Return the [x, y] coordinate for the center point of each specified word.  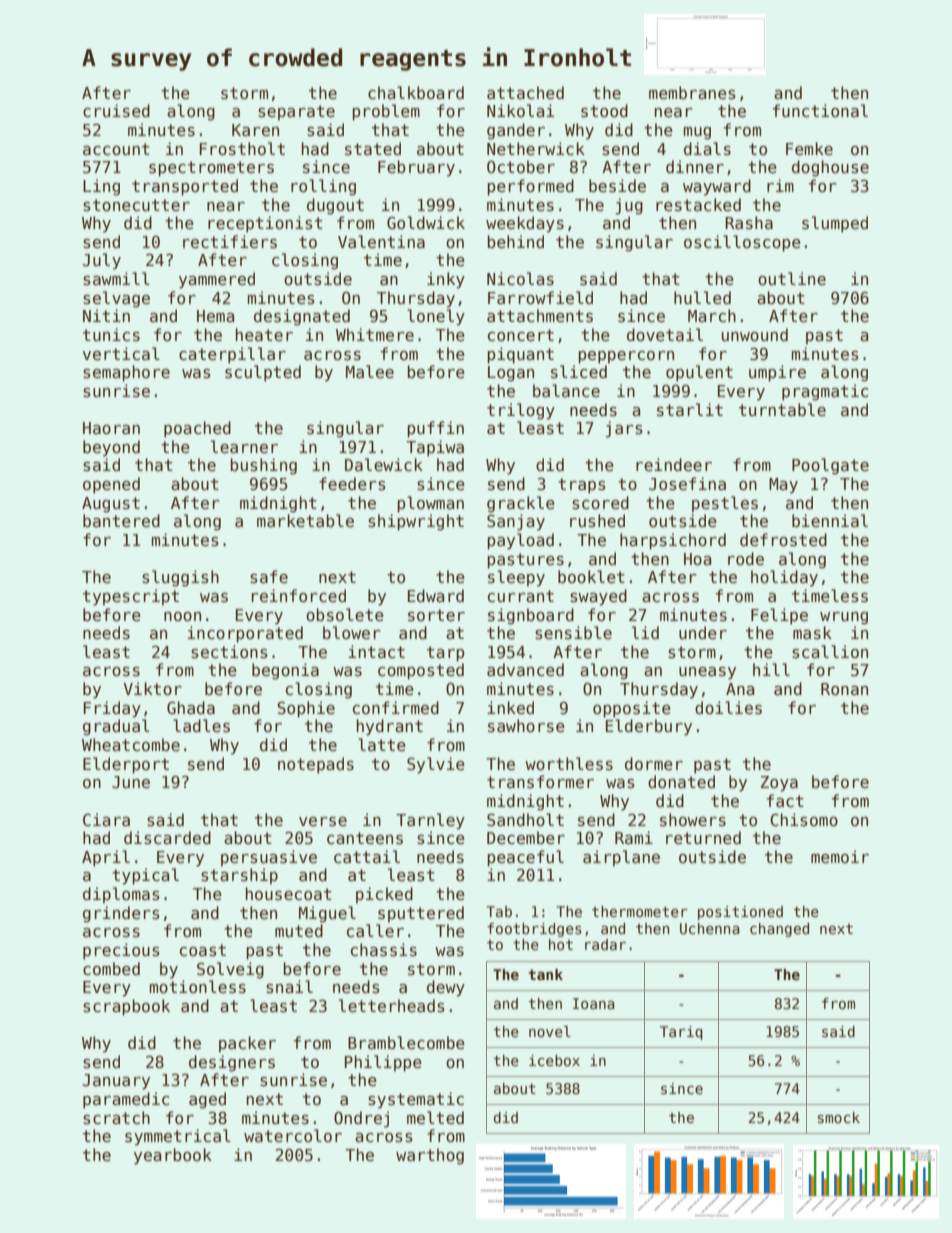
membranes [692, 93]
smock [839, 1117]
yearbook [173, 1156]
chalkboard [416, 92]
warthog [430, 1156]
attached [525, 92]
